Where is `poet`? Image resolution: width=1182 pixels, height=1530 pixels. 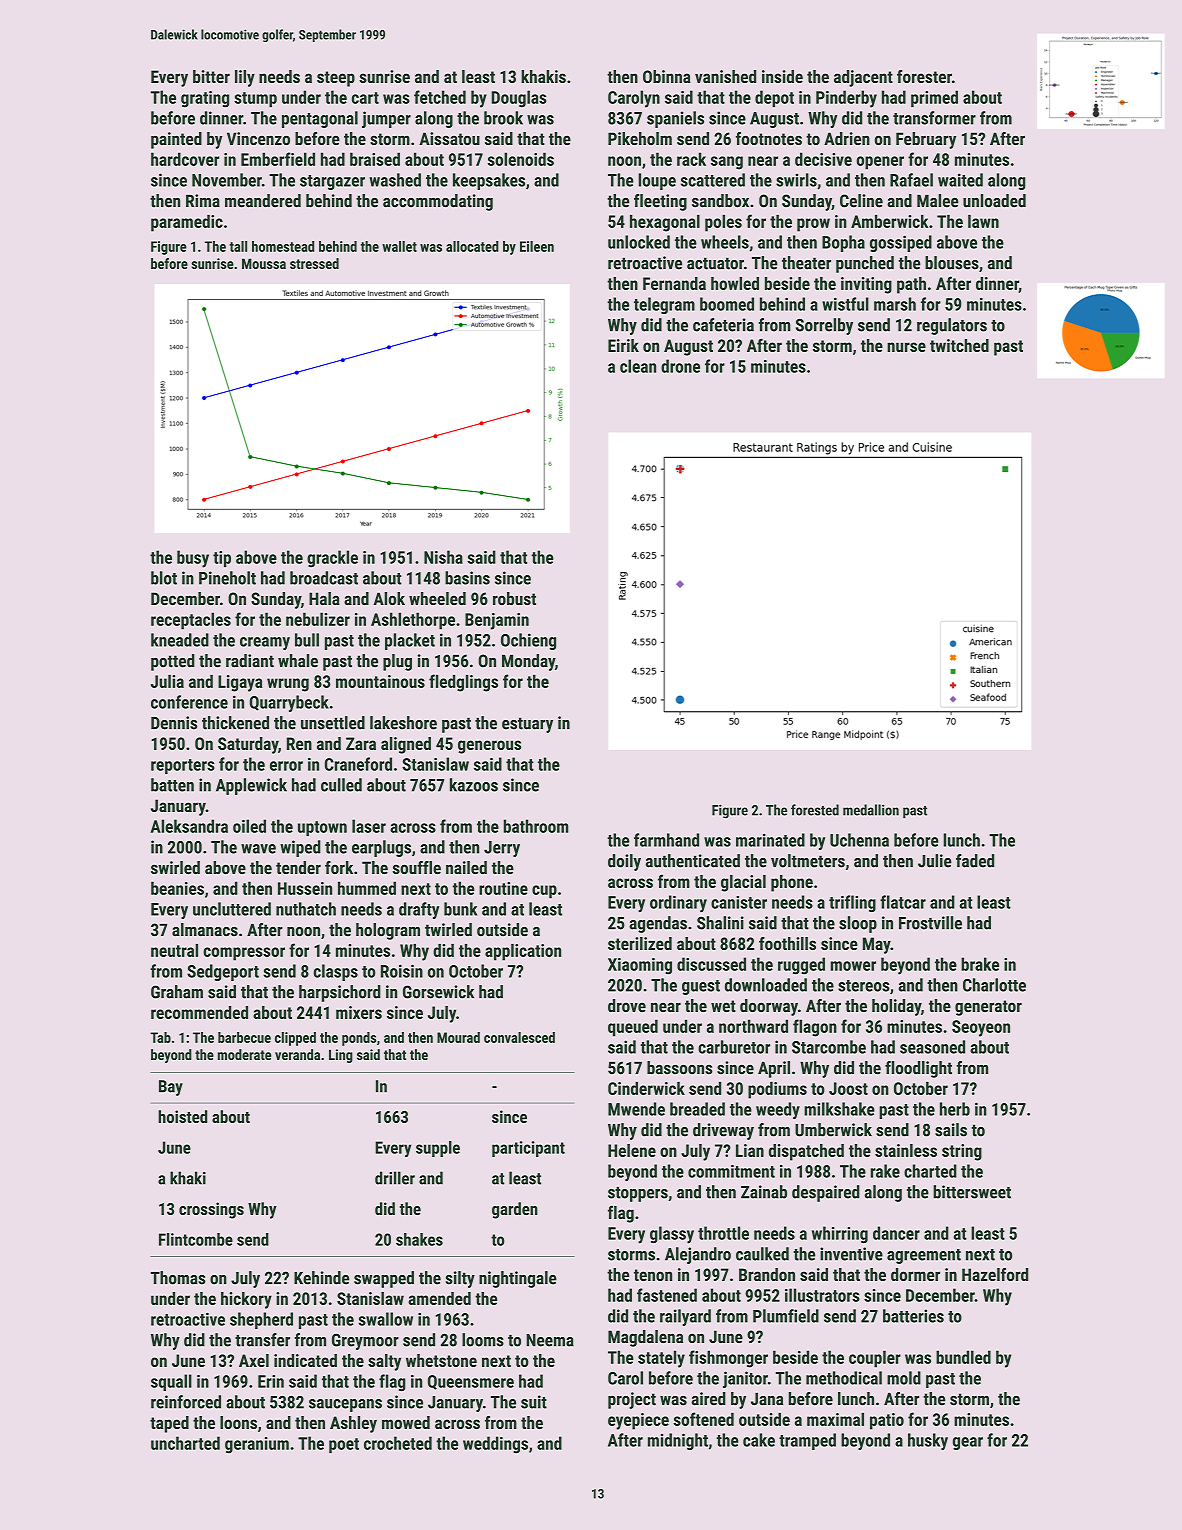 poet is located at coordinates (344, 1445).
